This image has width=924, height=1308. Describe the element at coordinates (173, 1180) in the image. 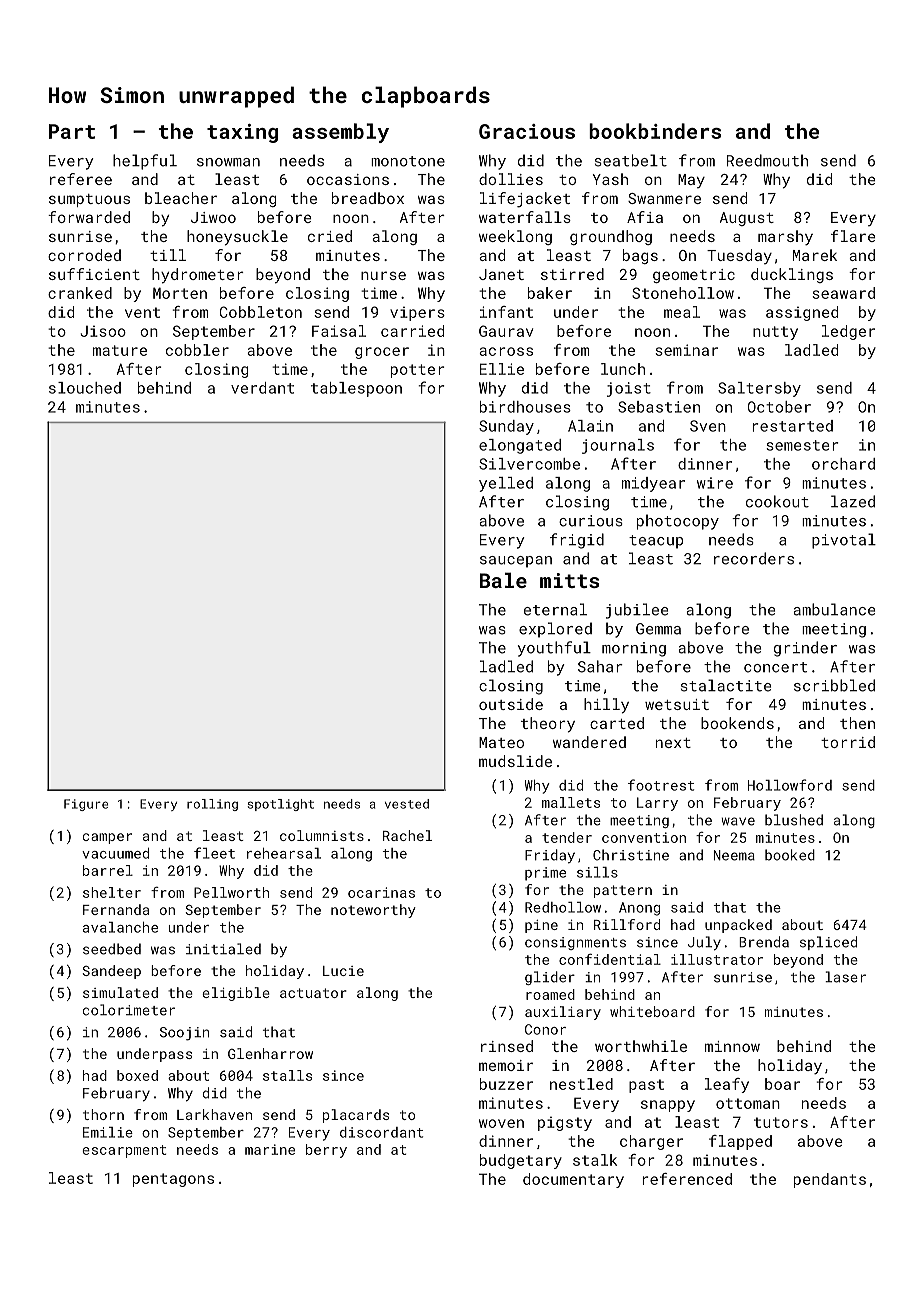

I see `pentagons` at that location.
